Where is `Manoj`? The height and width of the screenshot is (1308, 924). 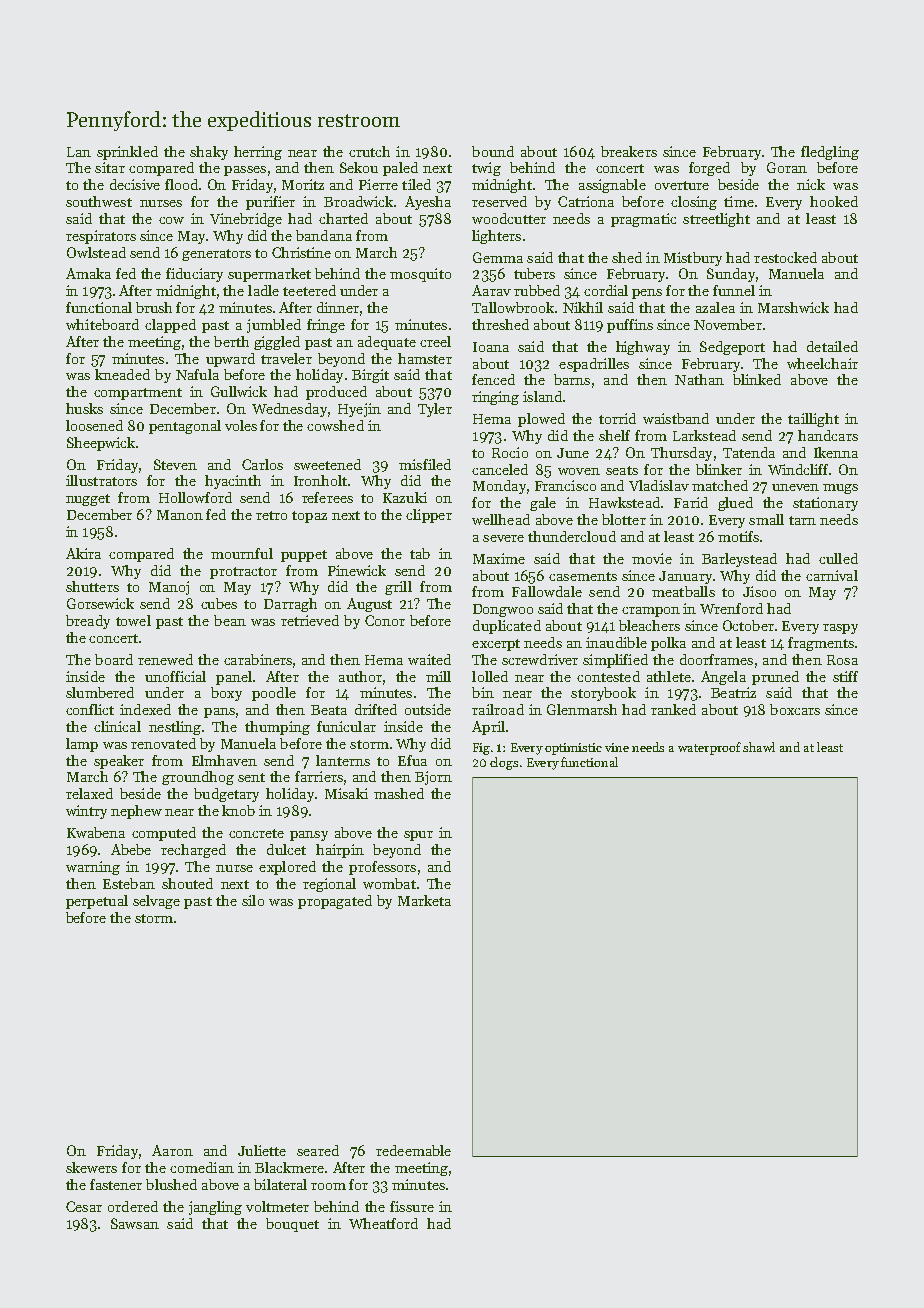
Manoj is located at coordinates (169, 588).
